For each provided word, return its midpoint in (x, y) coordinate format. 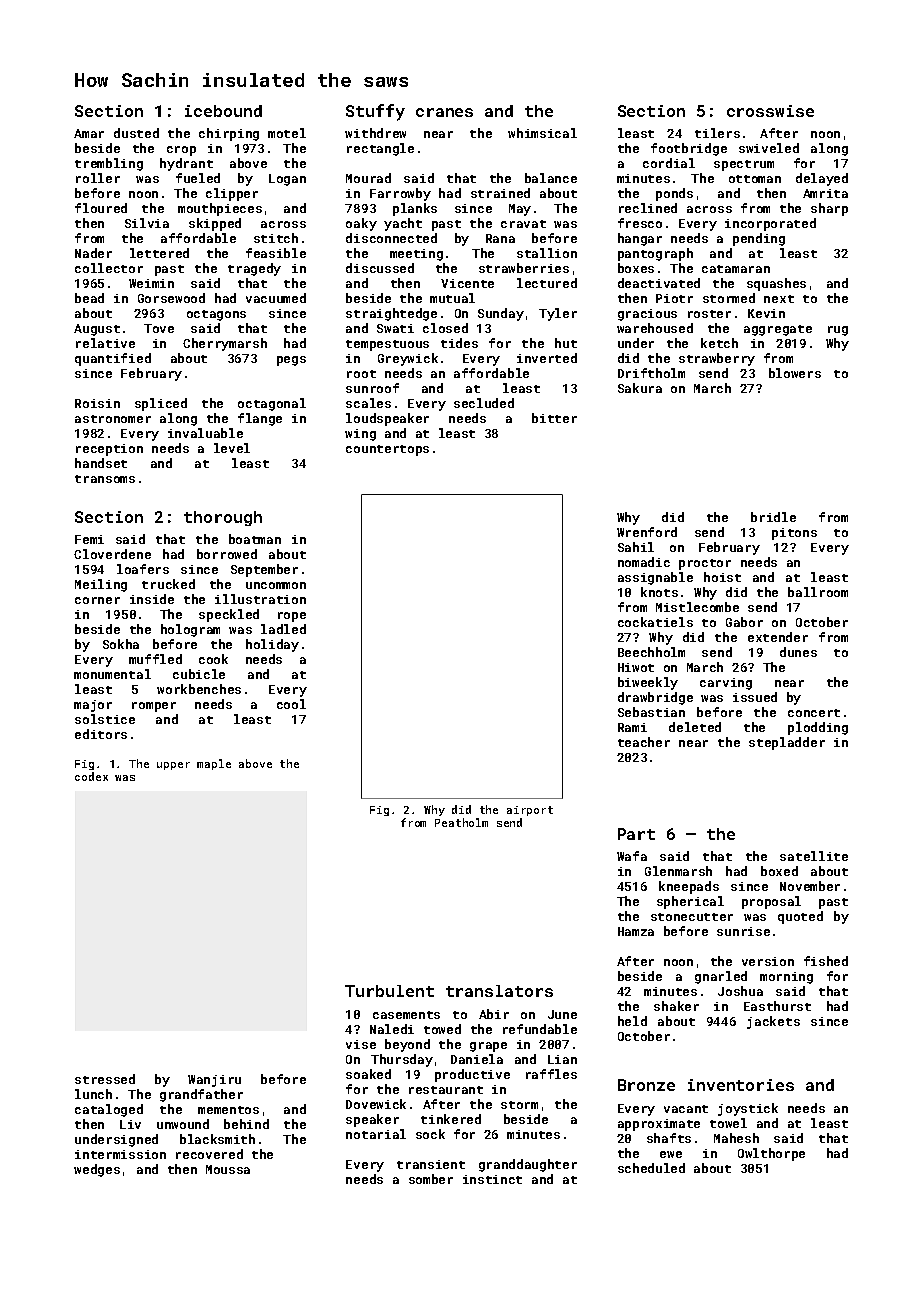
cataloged (109, 1110)
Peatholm (461, 822)
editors (101, 734)
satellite (814, 856)
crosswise (770, 111)
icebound (223, 111)
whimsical (542, 133)
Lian (562, 1059)
